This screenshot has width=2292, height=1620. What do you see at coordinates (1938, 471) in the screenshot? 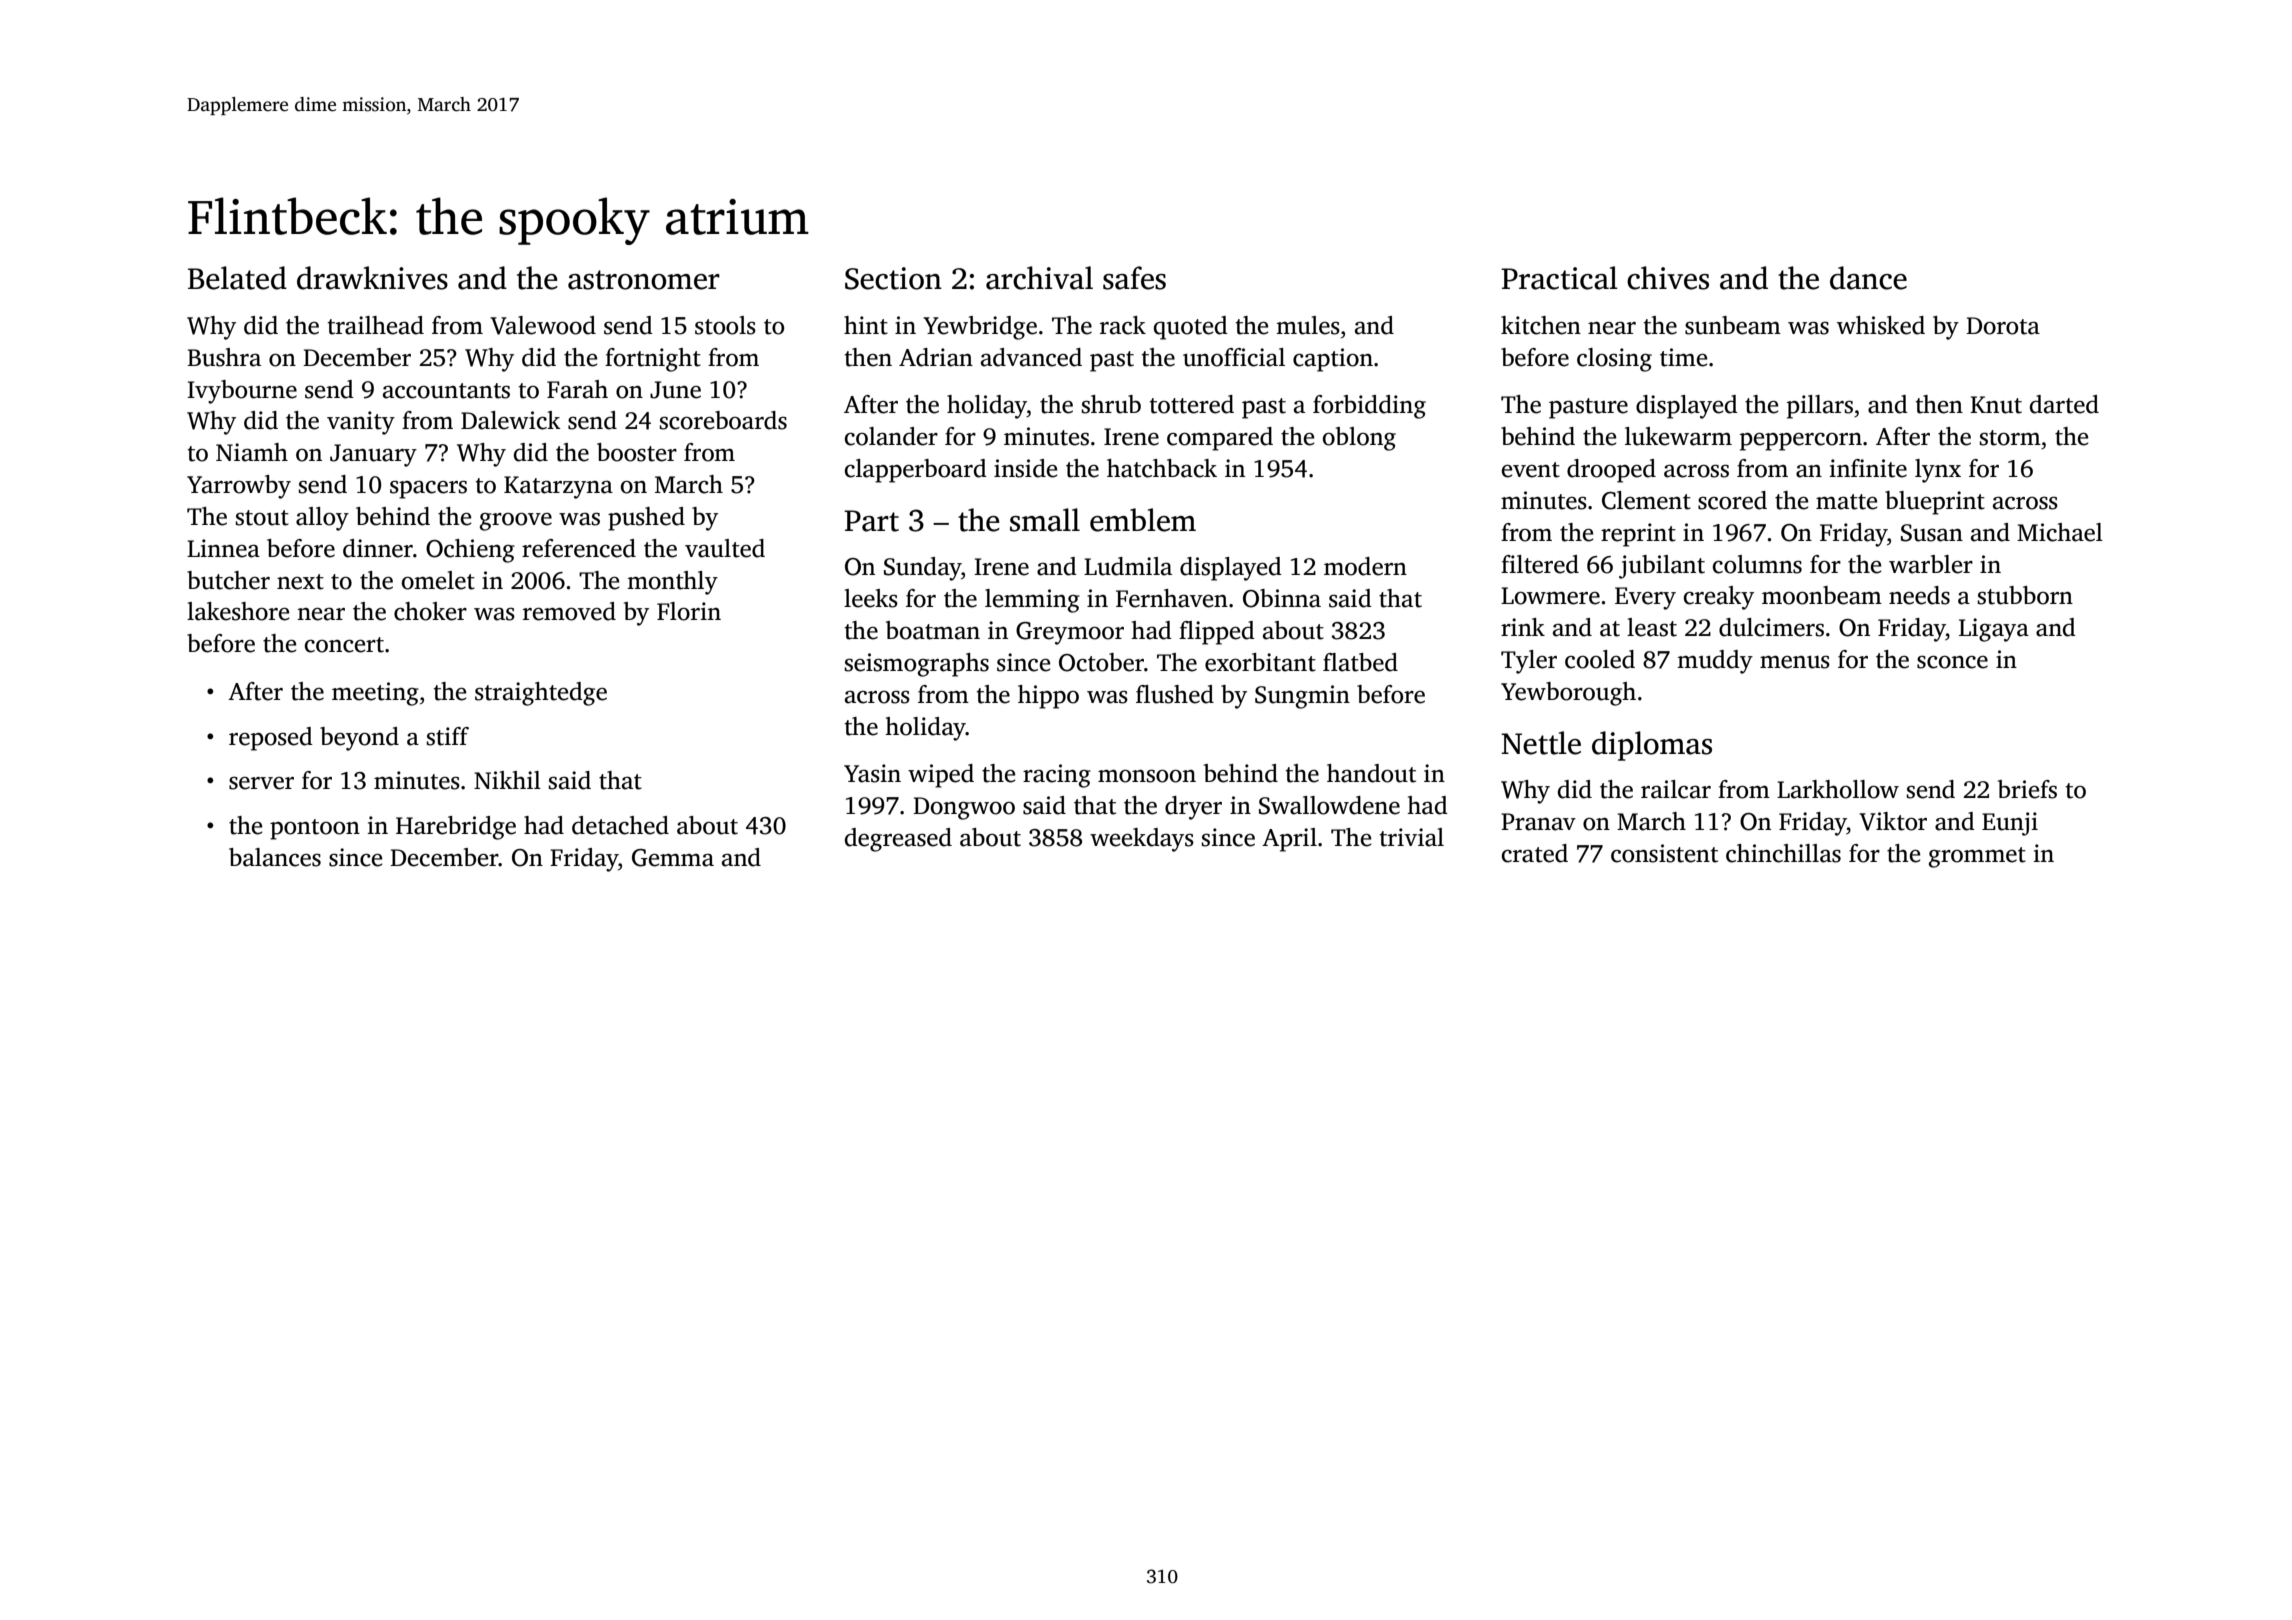
I see `lynx` at bounding box center [1938, 471].
